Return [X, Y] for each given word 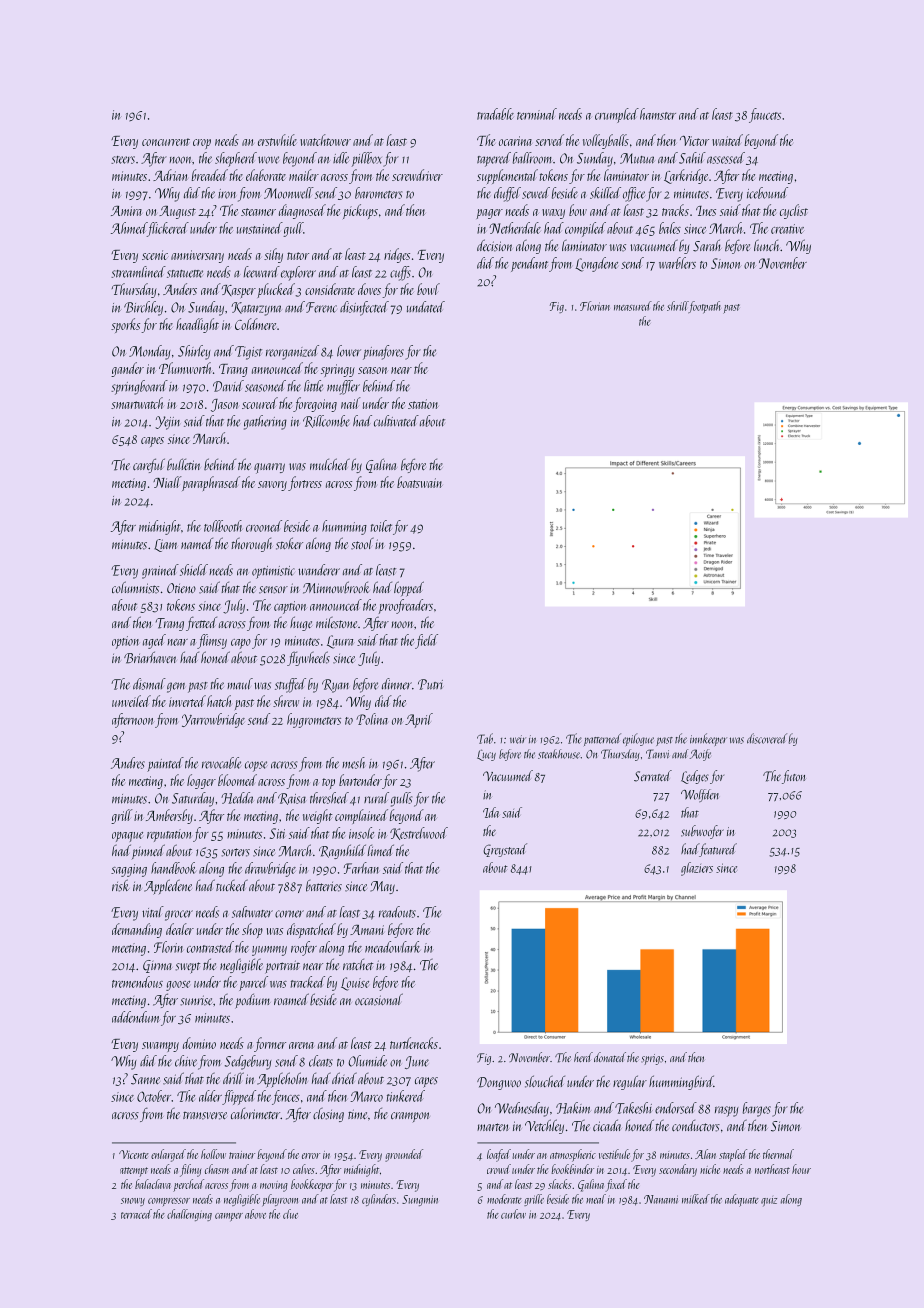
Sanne [145, 1079]
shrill [678, 307]
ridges [397, 255]
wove [268, 160]
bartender [360, 780]
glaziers [697, 869]
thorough [252, 545]
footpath [705, 307]
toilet [381, 526]
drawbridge [270, 869]
